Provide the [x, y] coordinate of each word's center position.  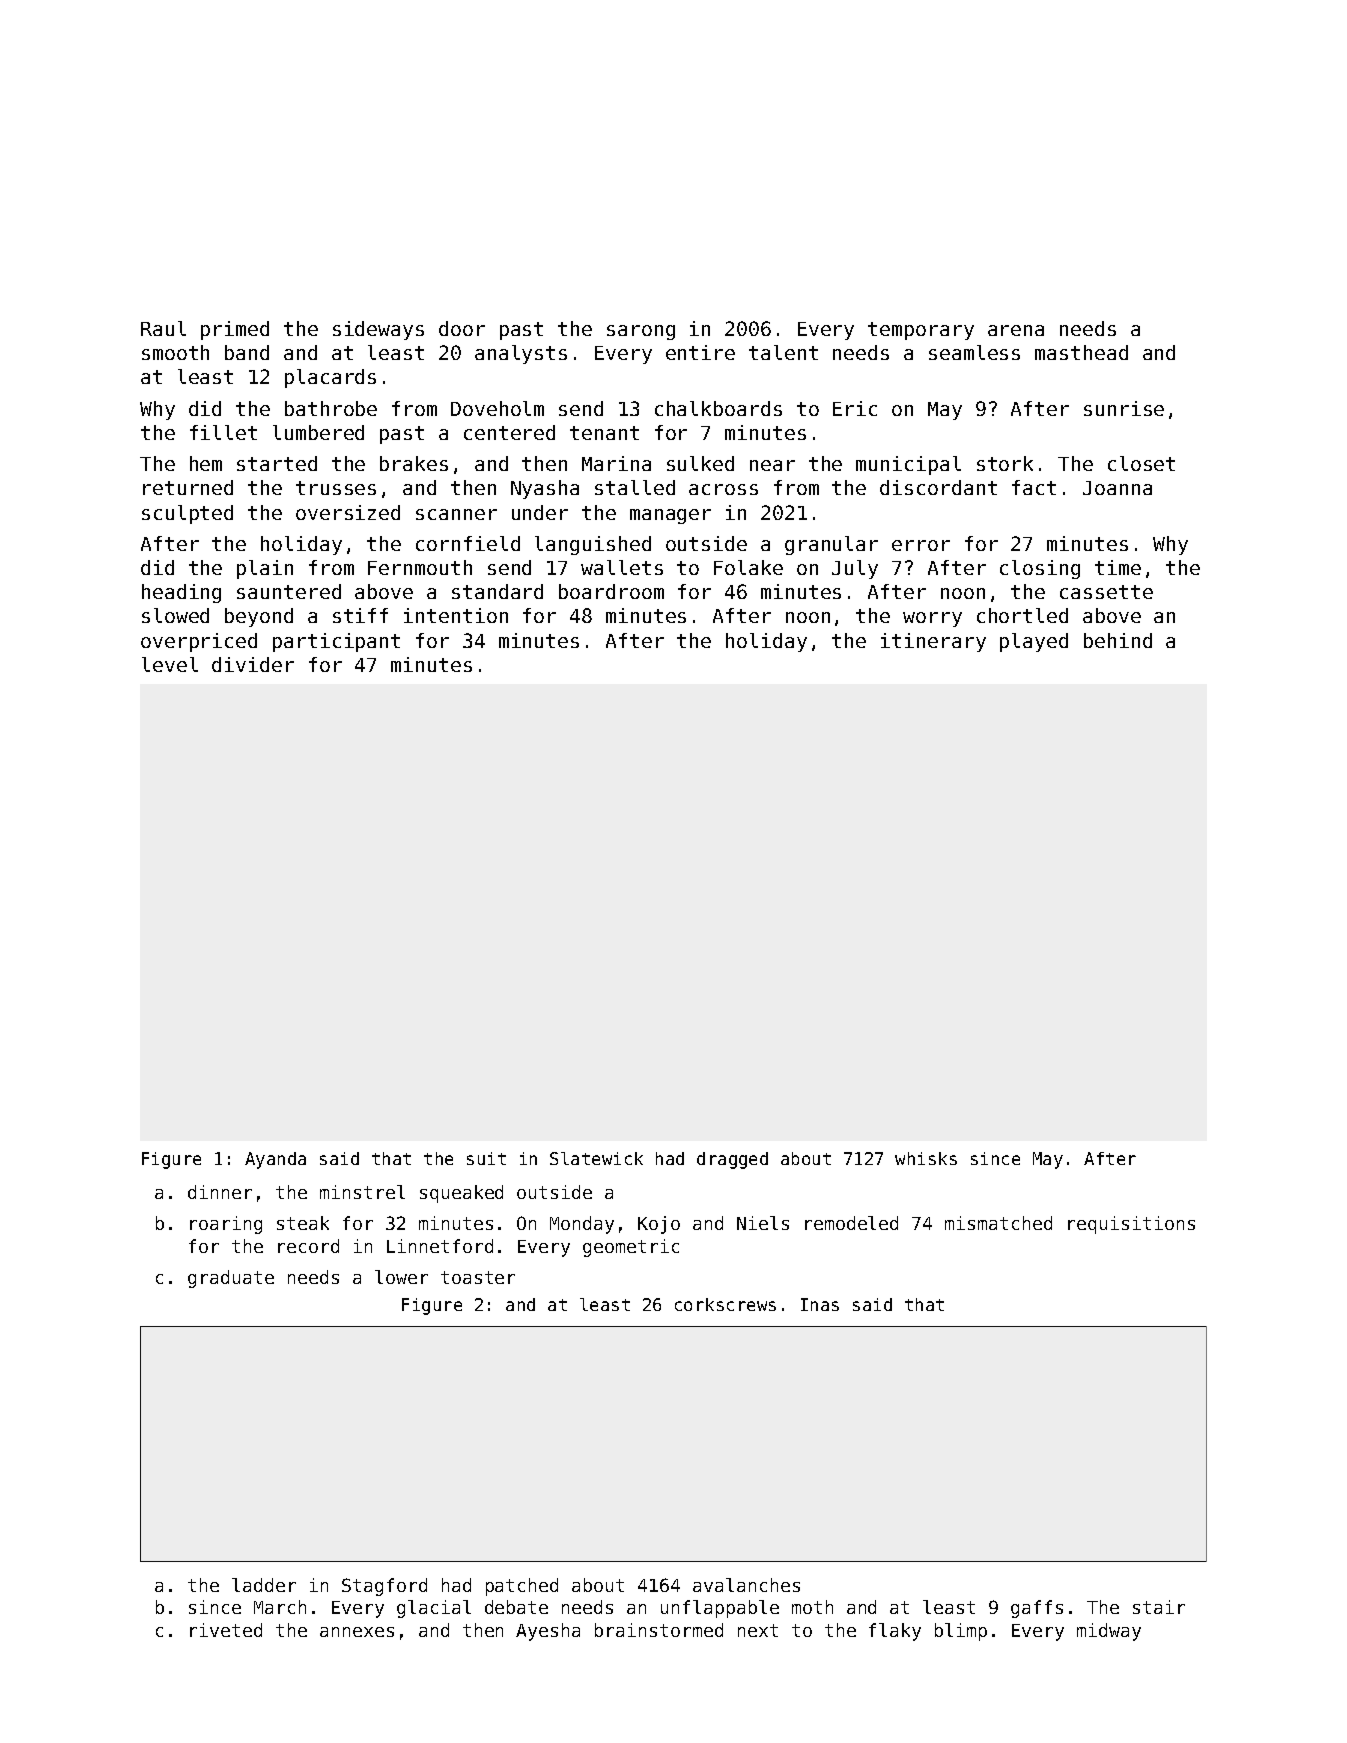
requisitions [1131, 1225]
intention [456, 615]
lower [401, 1277]
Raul [163, 328]
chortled [1022, 615]
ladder [264, 1585]
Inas [820, 1304]
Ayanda [275, 1160]
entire [700, 352]
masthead [1081, 352]
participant [336, 642]
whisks [926, 1158]
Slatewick [596, 1158]
